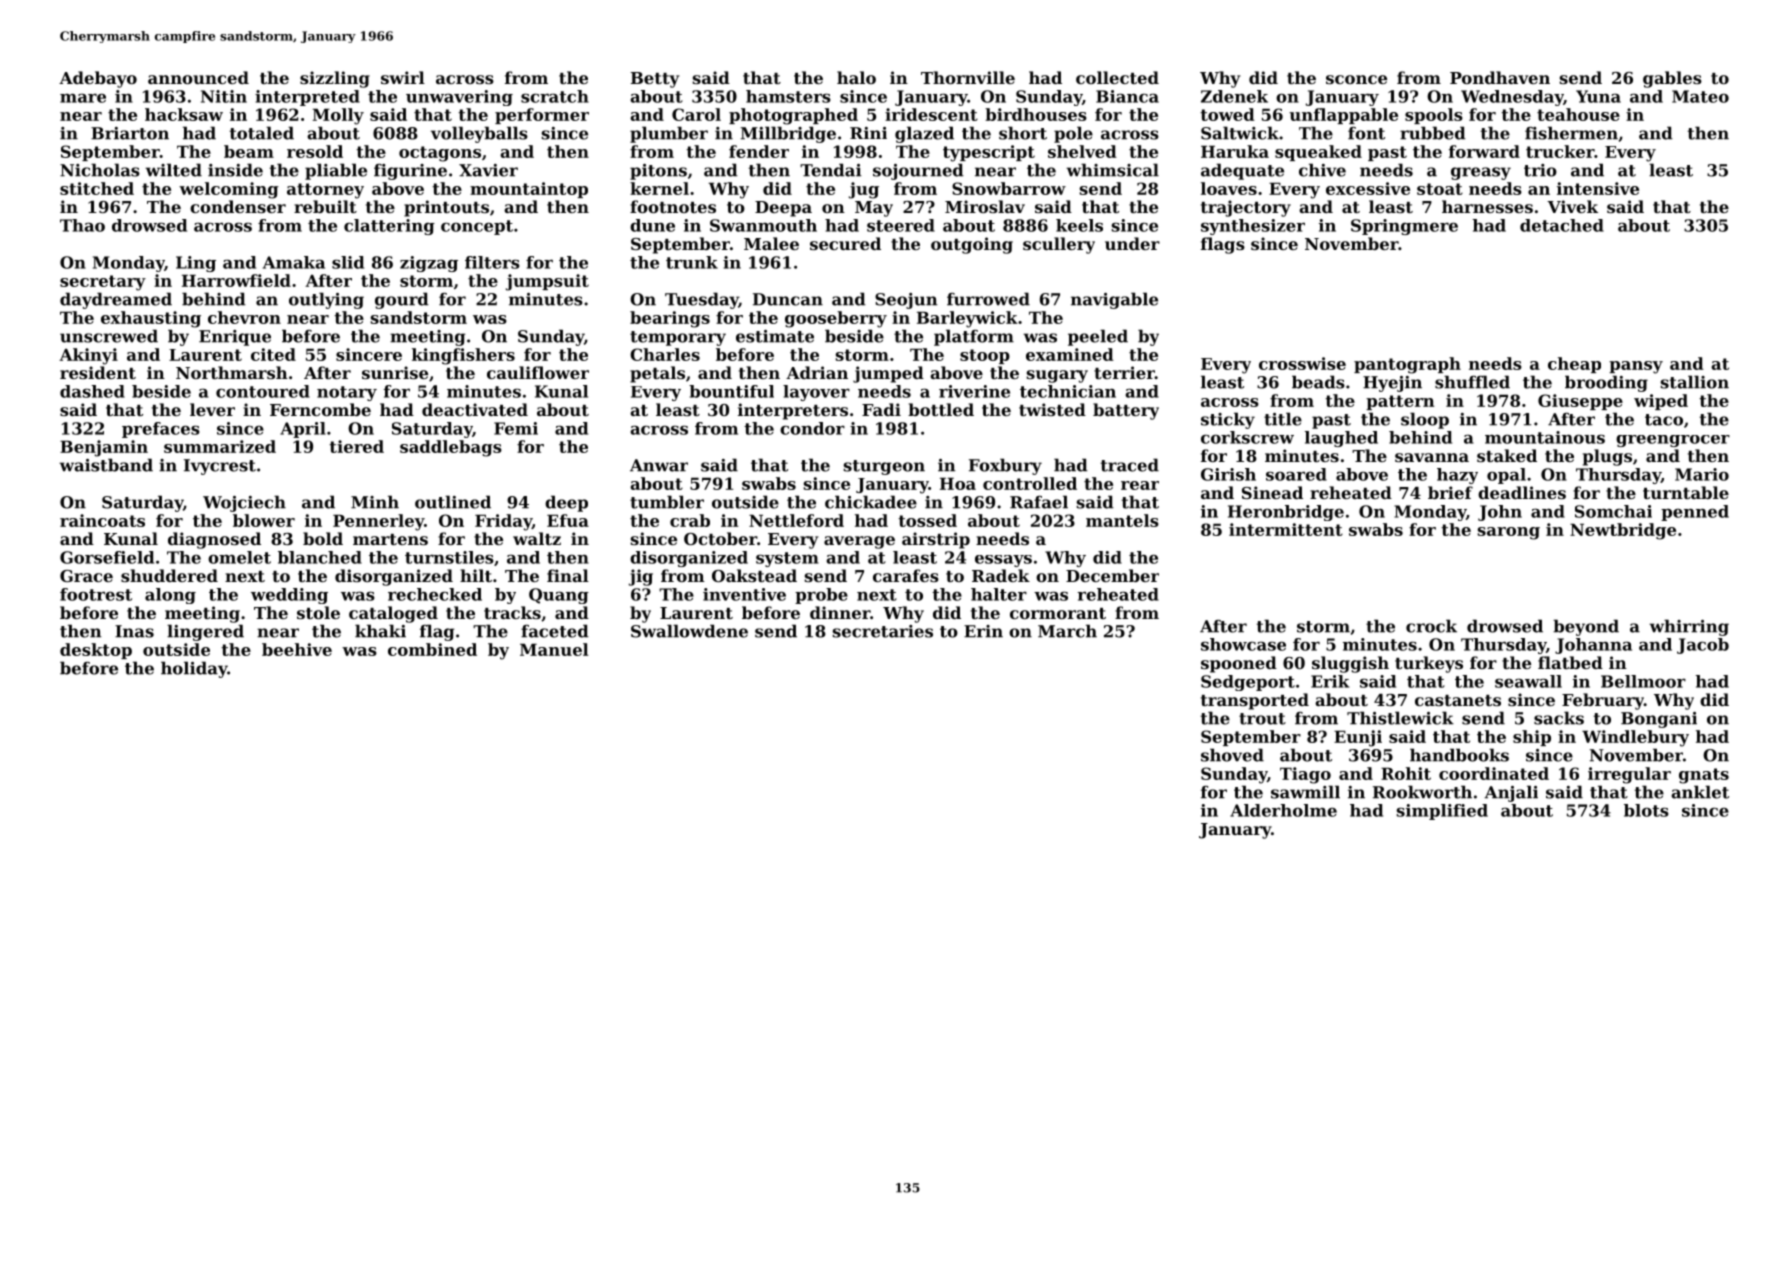 The height and width of the page is (1265, 1789). What do you see at coordinates (1126, 411) in the page?
I see `battery` at bounding box center [1126, 411].
